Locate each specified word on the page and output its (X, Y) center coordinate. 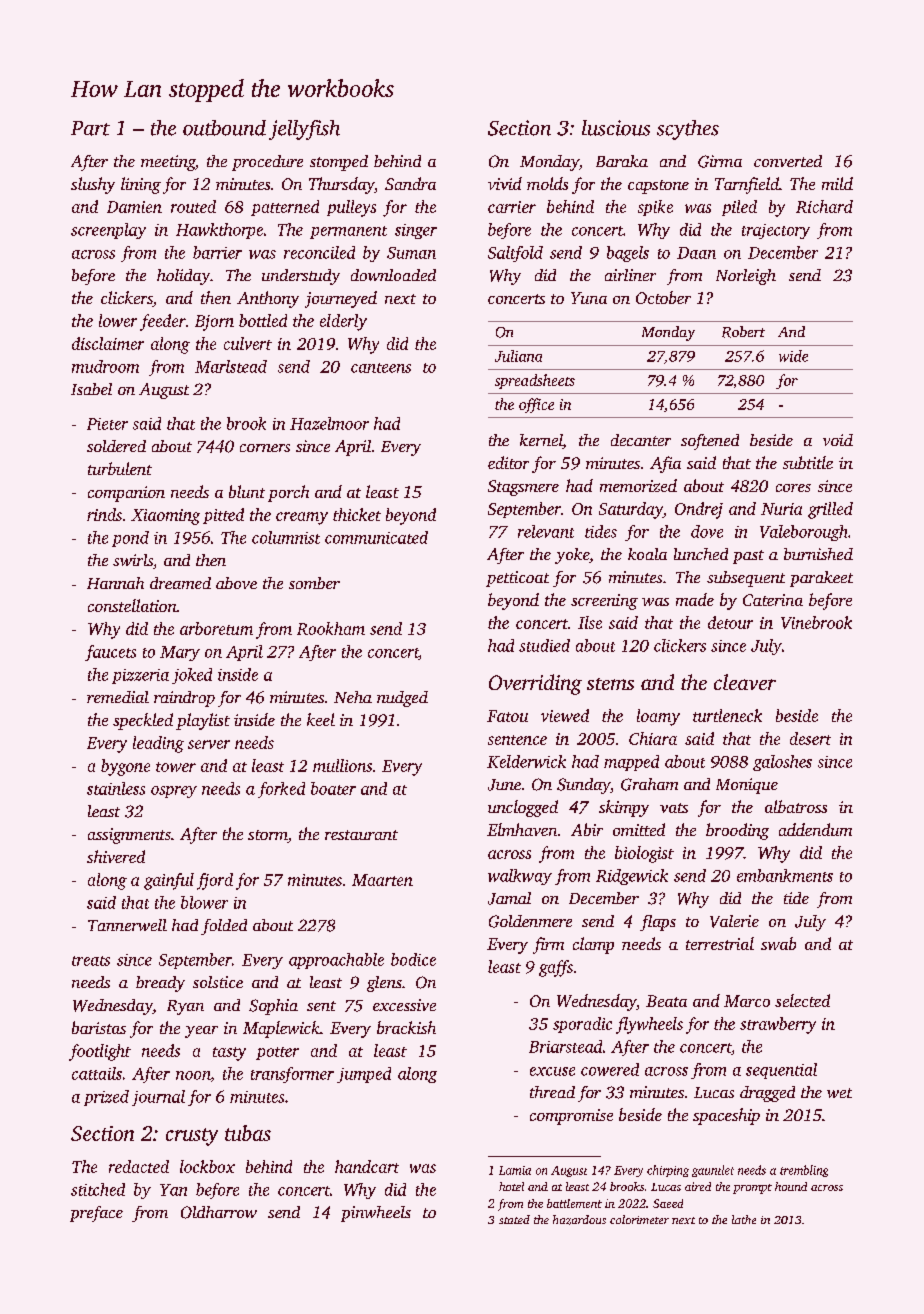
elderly (343, 322)
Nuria (781, 509)
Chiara (653, 738)
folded (224, 927)
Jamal (509, 898)
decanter (641, 440)
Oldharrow (219, 1212)
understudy (301, 277)
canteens (381, 368)
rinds (104, 514)
